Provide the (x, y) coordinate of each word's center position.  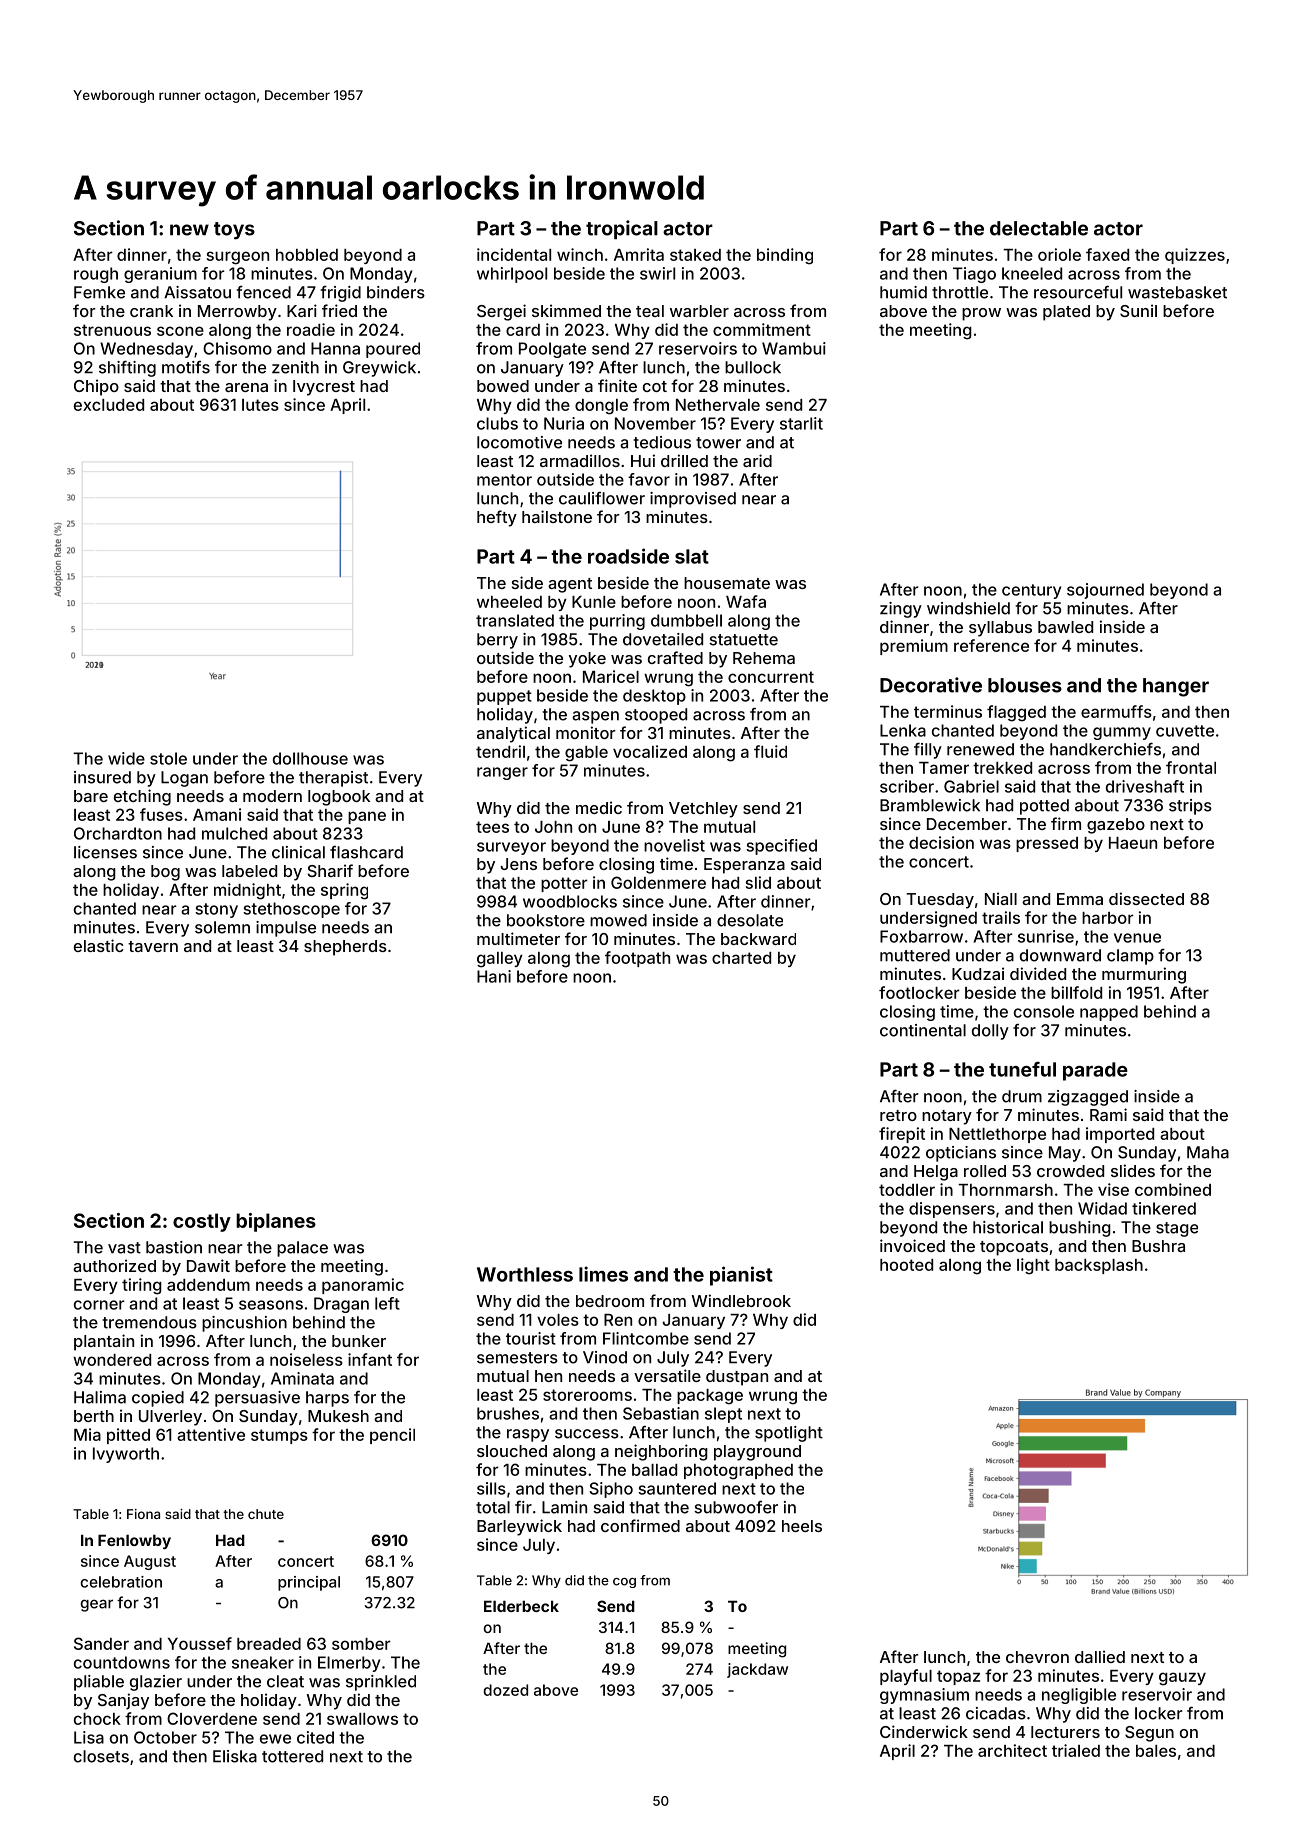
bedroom (610, 1301)
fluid (770, 751)
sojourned (1105, 591)
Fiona (143, 1514)
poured (393, 350)
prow (981, 314)
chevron (1037, 1657)
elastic (98, 945)
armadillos (580, 460)
